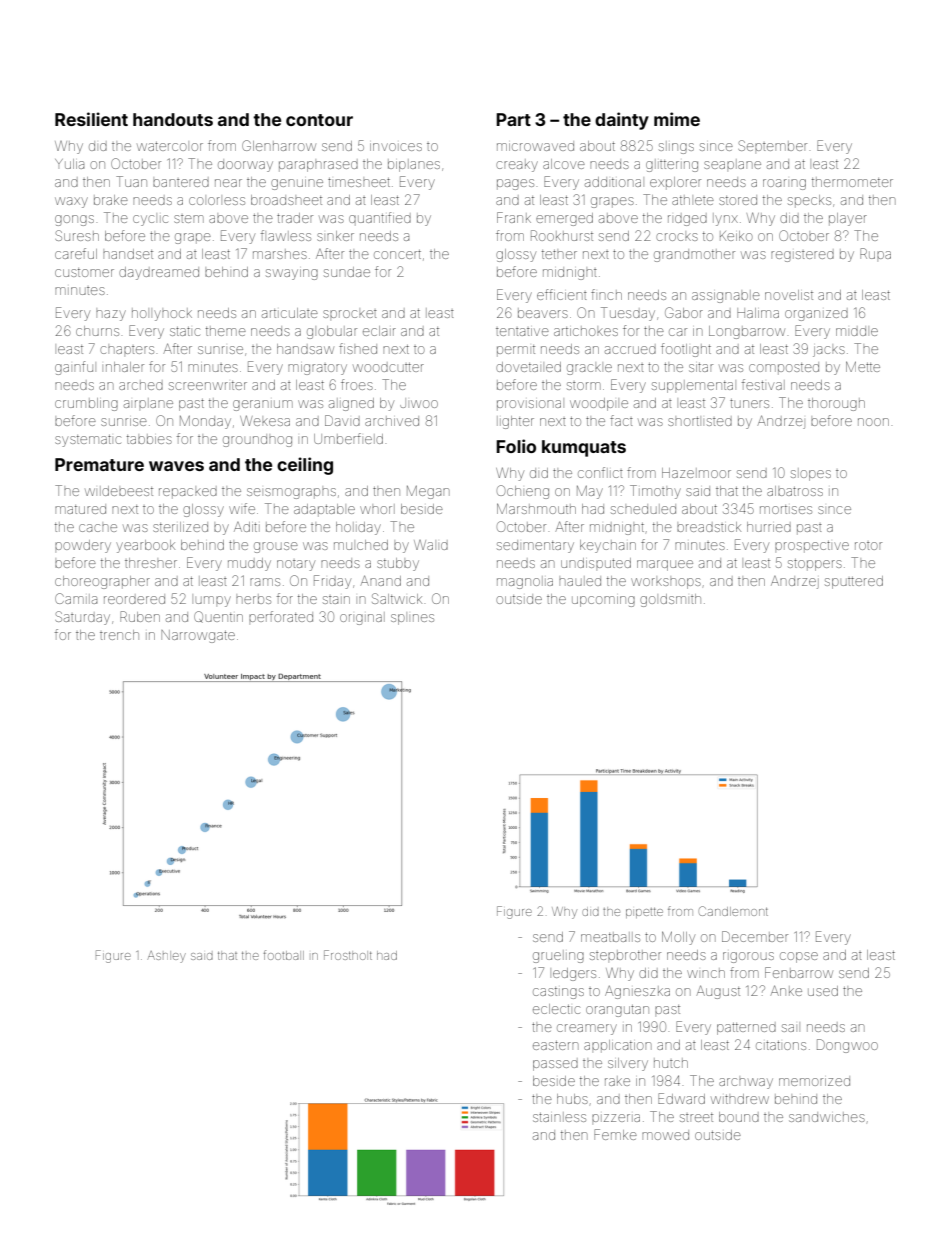 The height and width of the page is (1233, 952). I want to click on Ashley, so click(166, 957).
